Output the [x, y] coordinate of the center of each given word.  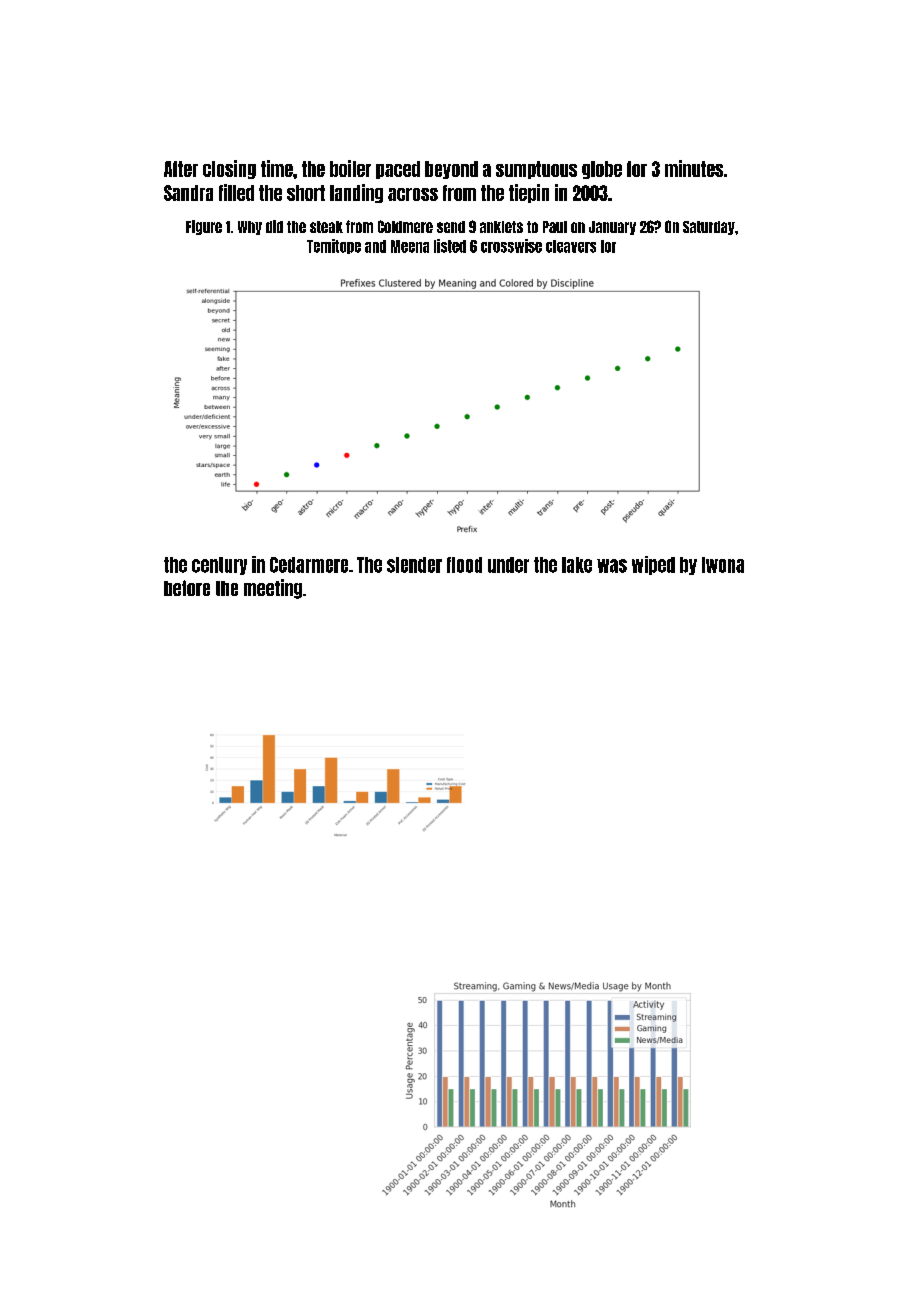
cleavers [571, 246]
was [612, 566]
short [306, 193]
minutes [694, 168]
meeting [273, 589]
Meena [410, 246]
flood [464, 565]
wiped [653, 565]
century [219, 566]
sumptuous [536, 170]
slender [414, 565]
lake [577, 565]
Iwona [723, 565]
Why [250, 228]
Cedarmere [309, 565]
